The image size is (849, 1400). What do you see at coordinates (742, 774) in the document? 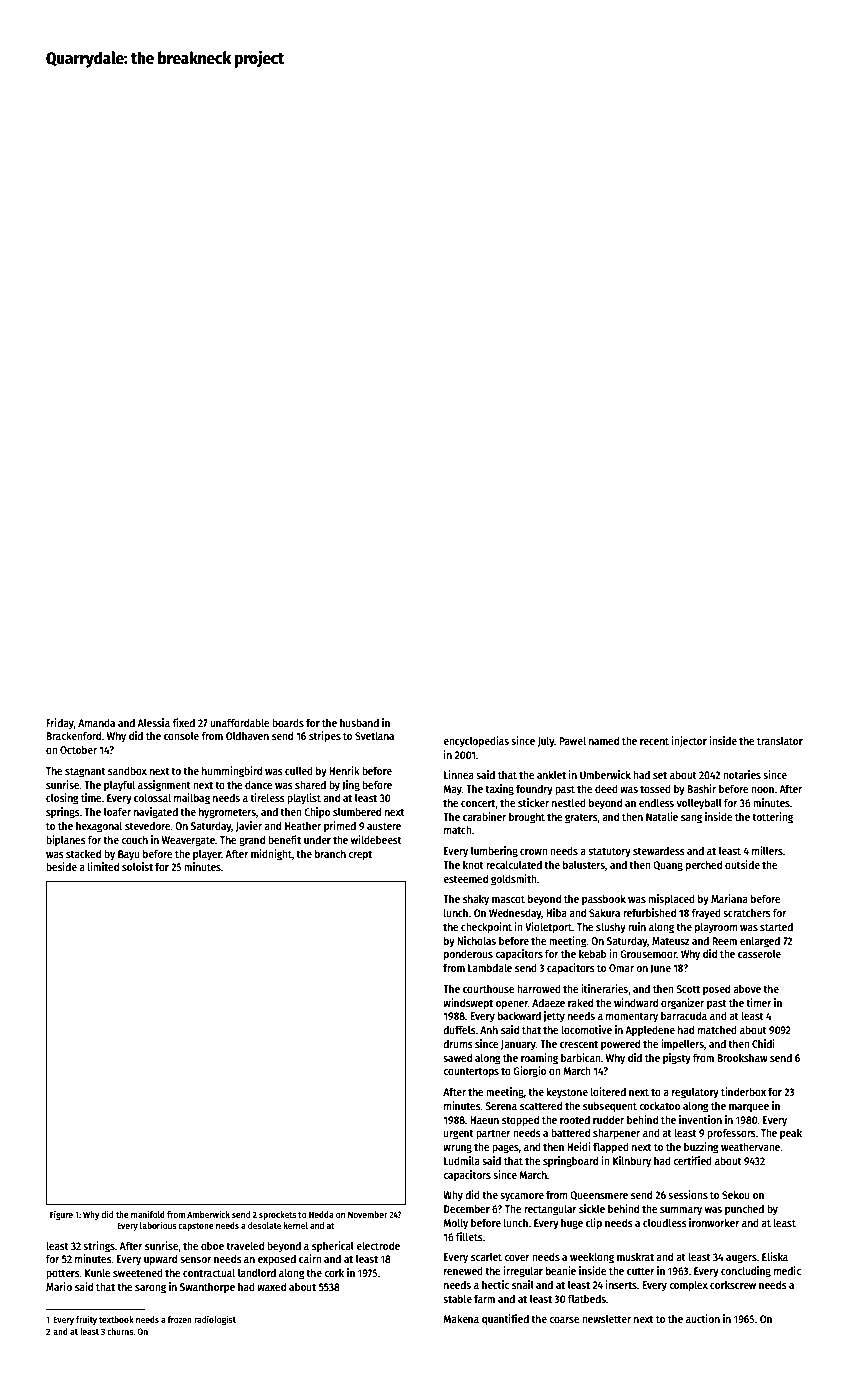
I see `notaries` at bounding box center [742, 774].
